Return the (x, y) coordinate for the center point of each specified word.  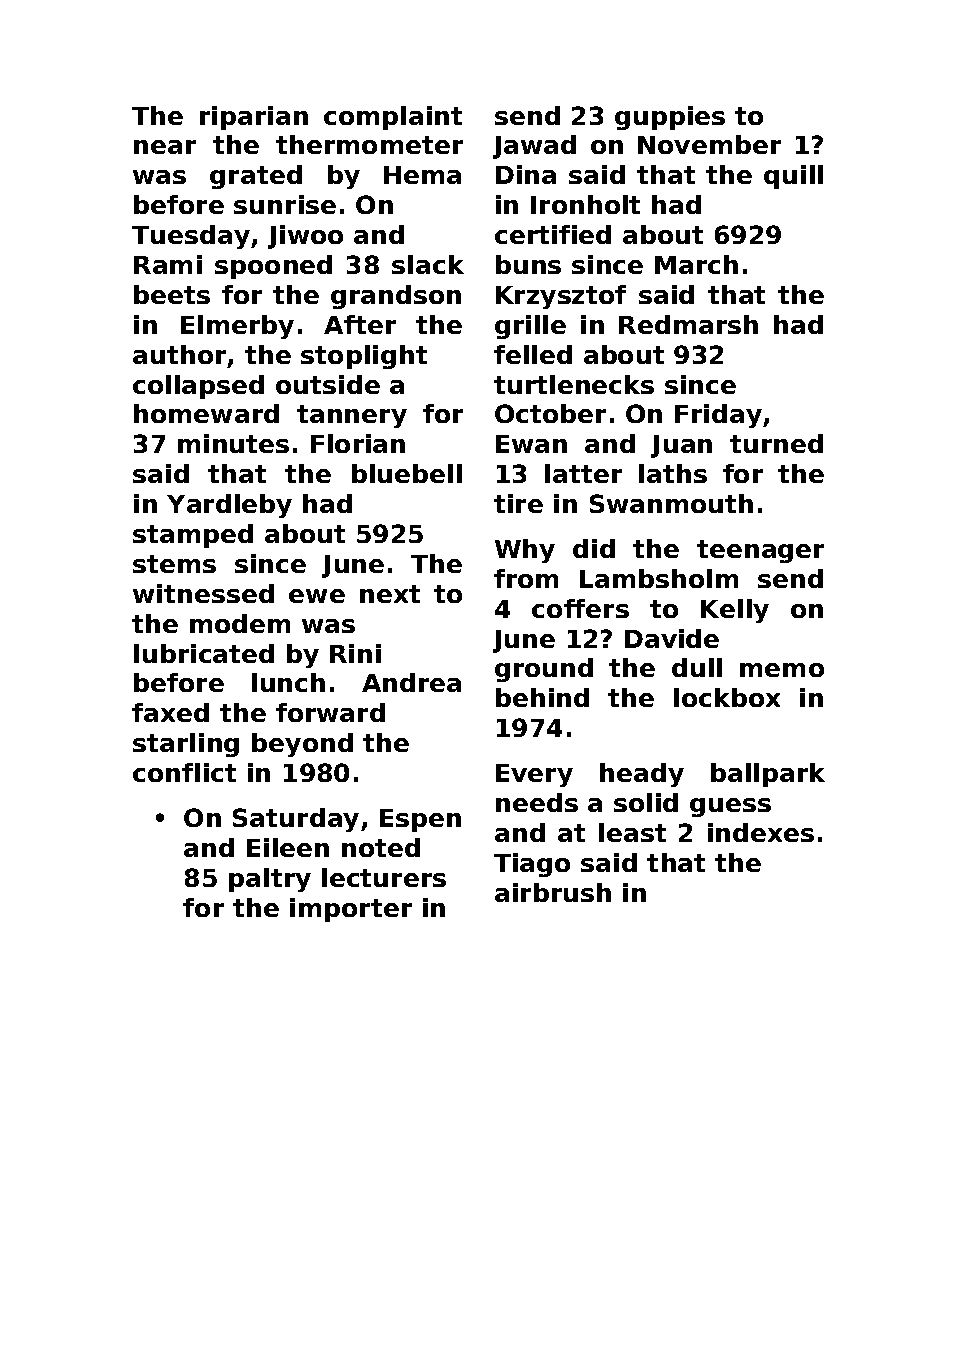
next (390, 594)
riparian (254, 118)
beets (172, 294)
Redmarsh (688, 324)
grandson (396, 297)
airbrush (553, 892)
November (709, 144)
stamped (193, 536)
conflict (184, 772)
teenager (760, 551)
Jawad (534, 147)
